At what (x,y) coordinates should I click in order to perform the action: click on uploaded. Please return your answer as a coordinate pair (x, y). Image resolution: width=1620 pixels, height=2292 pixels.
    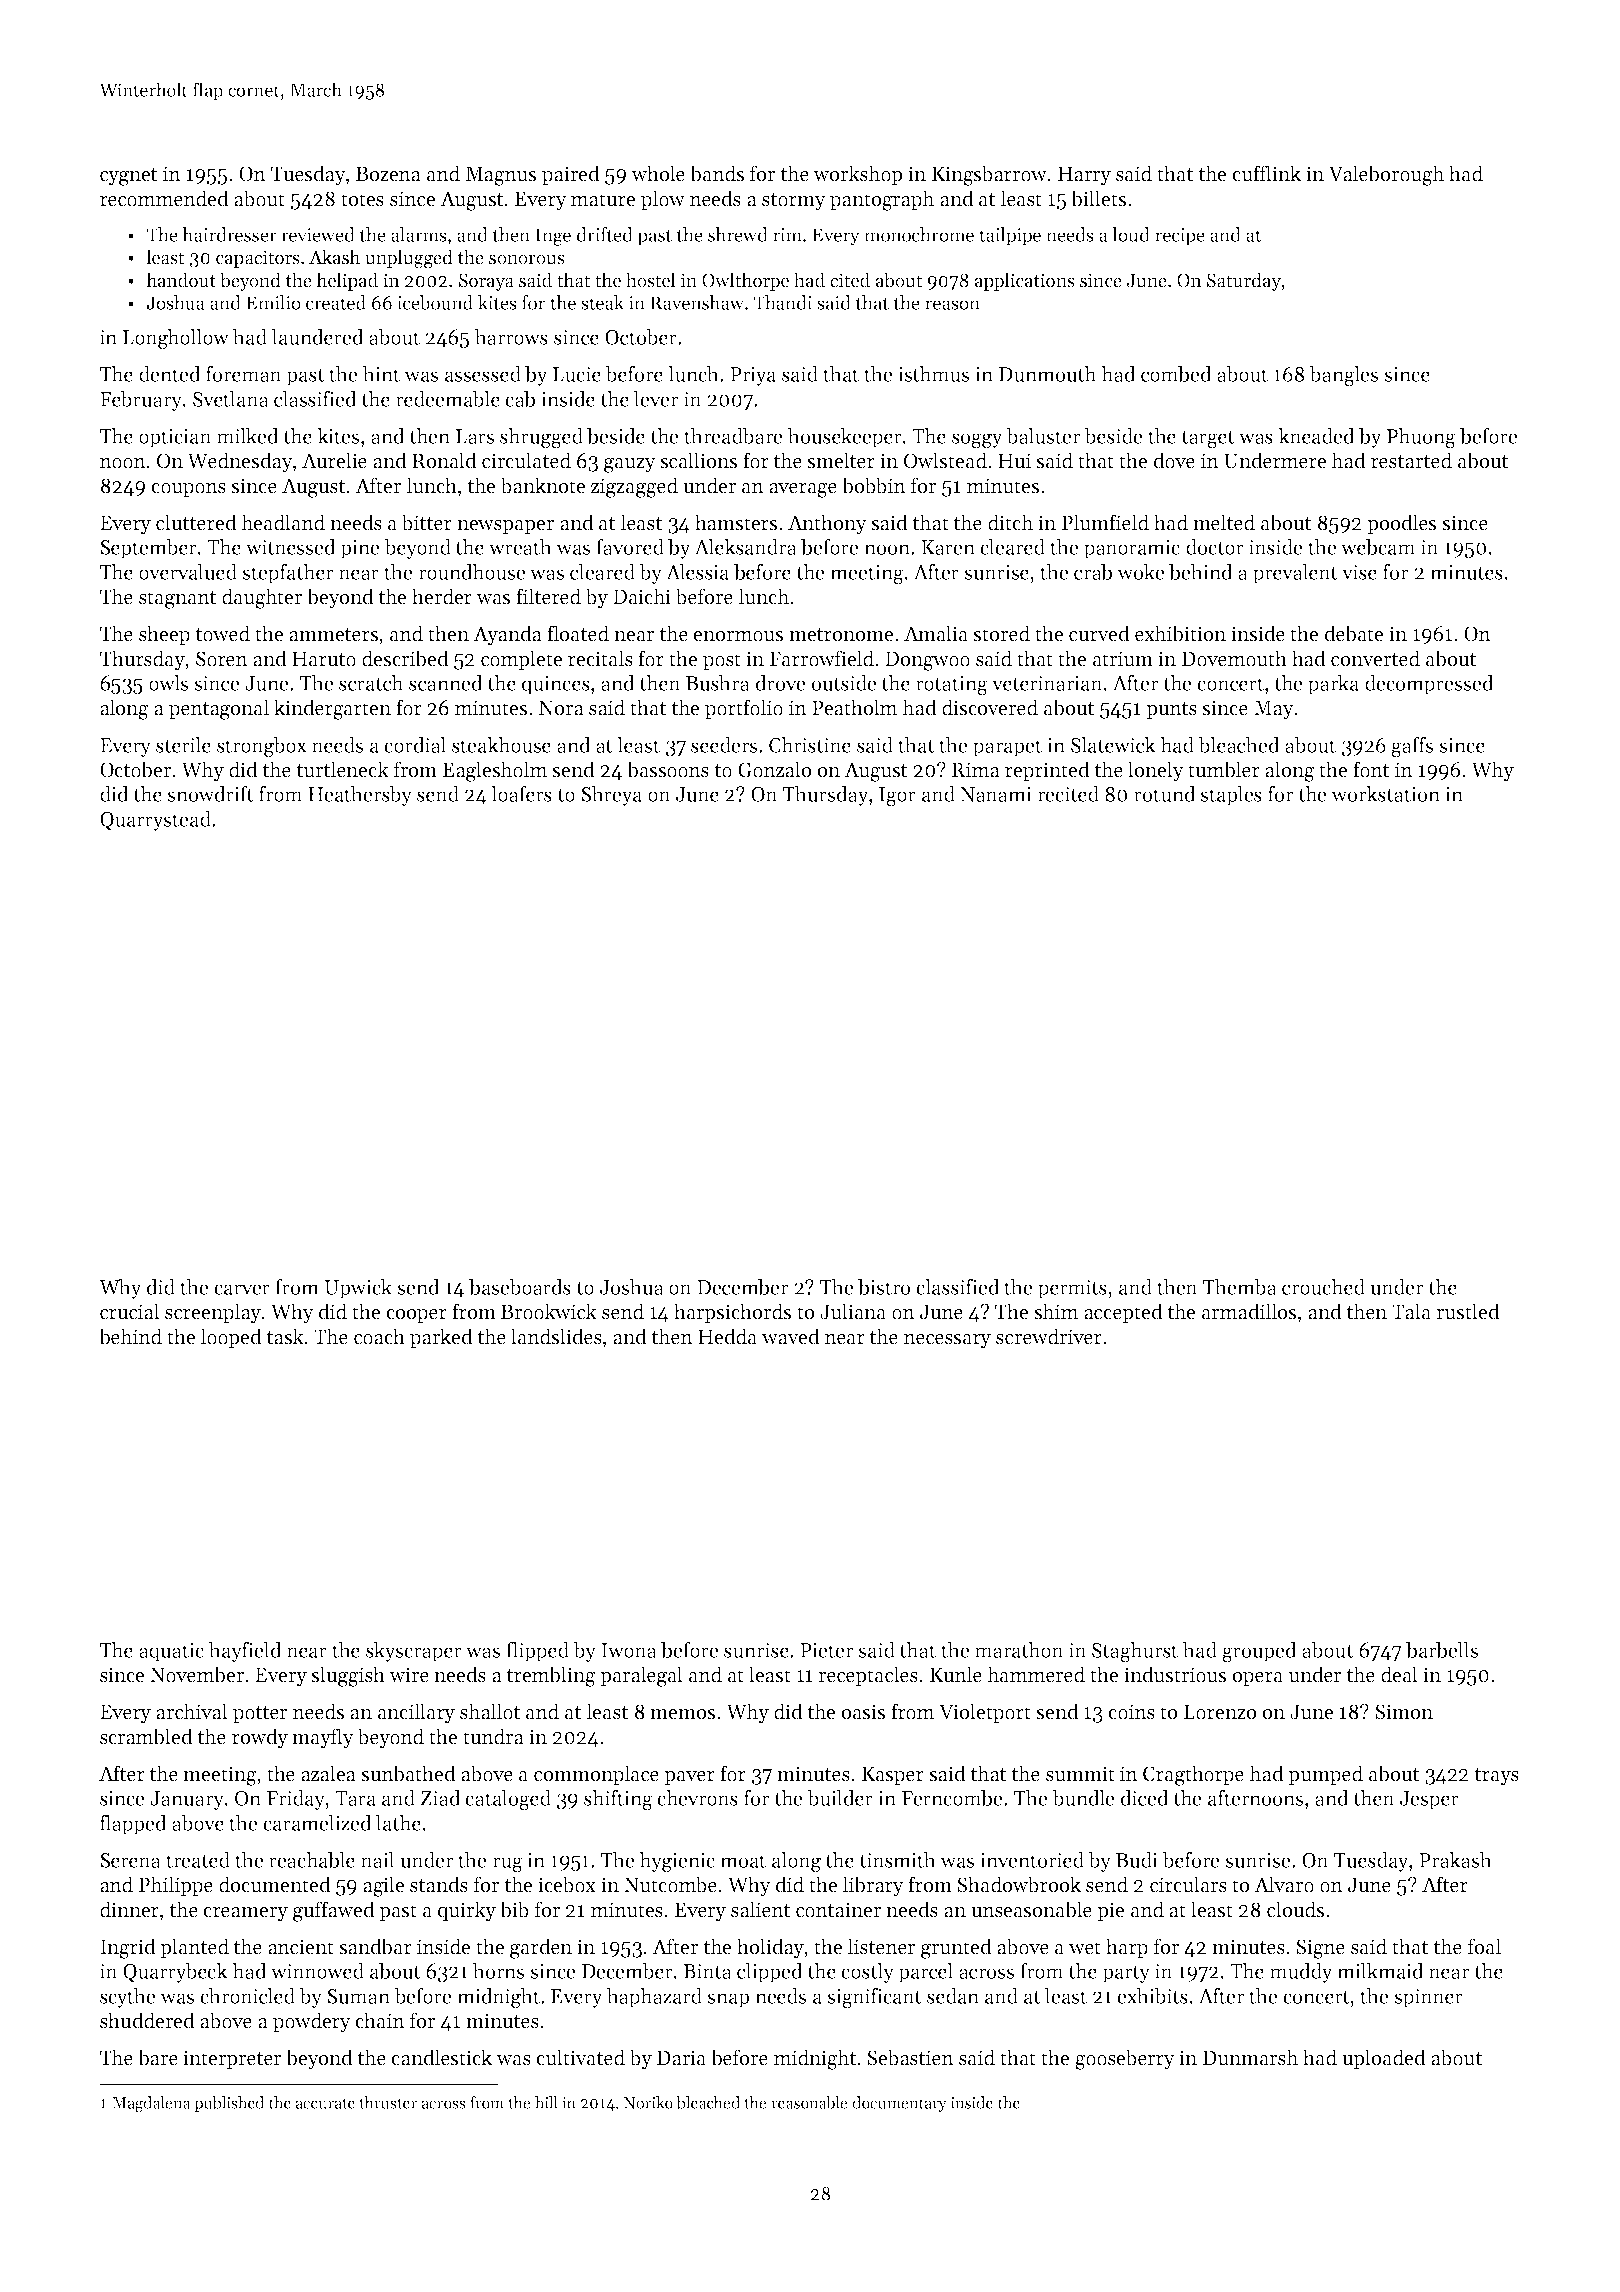
    Looking at the image, I should click on (1384, 2059).
